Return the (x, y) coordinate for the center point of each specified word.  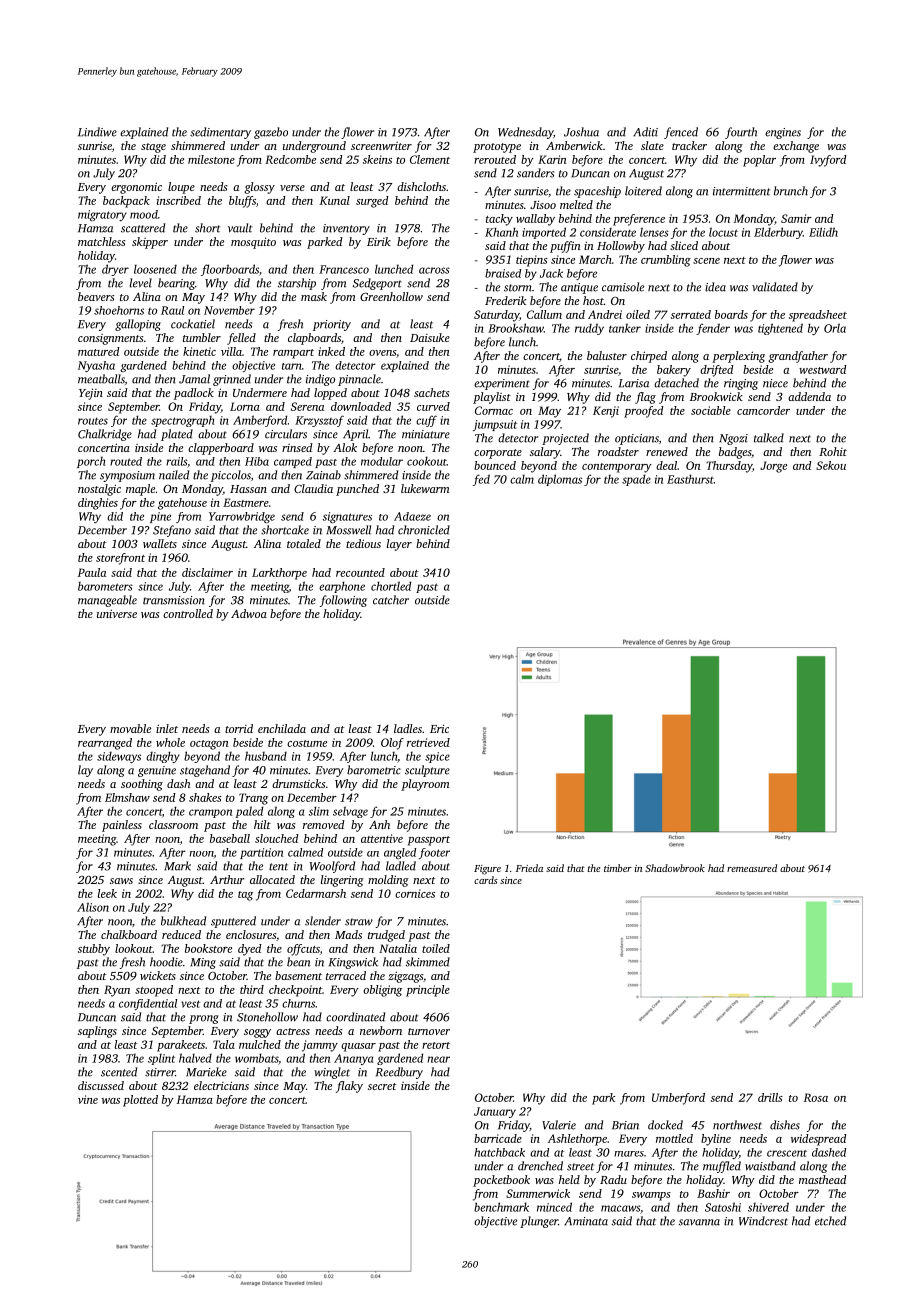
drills (770, 1097)
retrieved (428, 742)
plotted (140, 1101)
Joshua (581, 132)
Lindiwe (97, 132)
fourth (741, 133)
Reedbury (399, 1073)
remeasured (752, 868)
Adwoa (249, 613)
